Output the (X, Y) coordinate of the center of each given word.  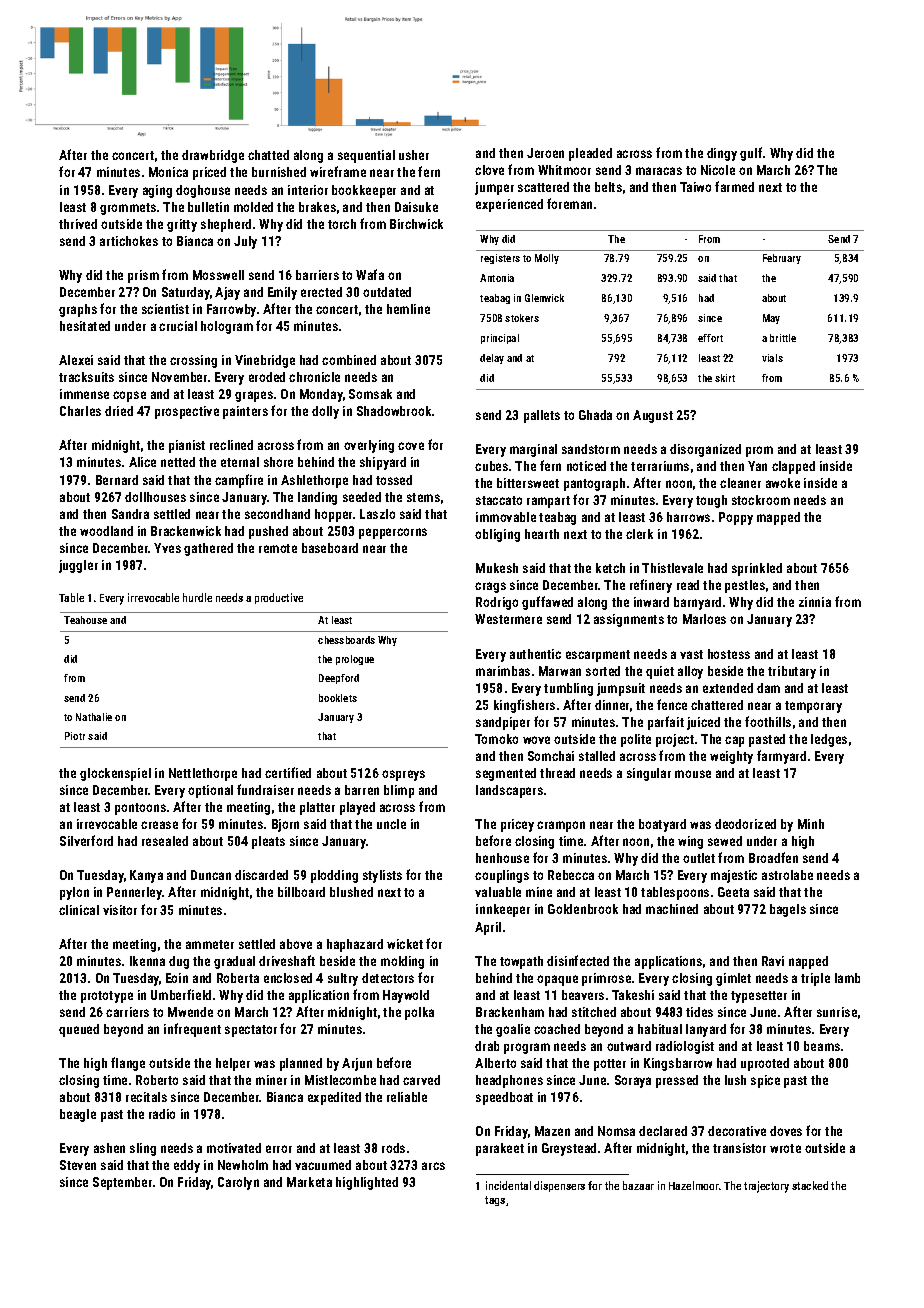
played (357, 808)
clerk (639, 534)
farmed (734, 186)
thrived (78, 224)
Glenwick (544, 298)
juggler (78, 566)
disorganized (705, 450)
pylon (74, 893)
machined (672, 909)
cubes (491, 466)
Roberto (157, 1080)
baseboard (330, 548)
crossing (193, 361)
